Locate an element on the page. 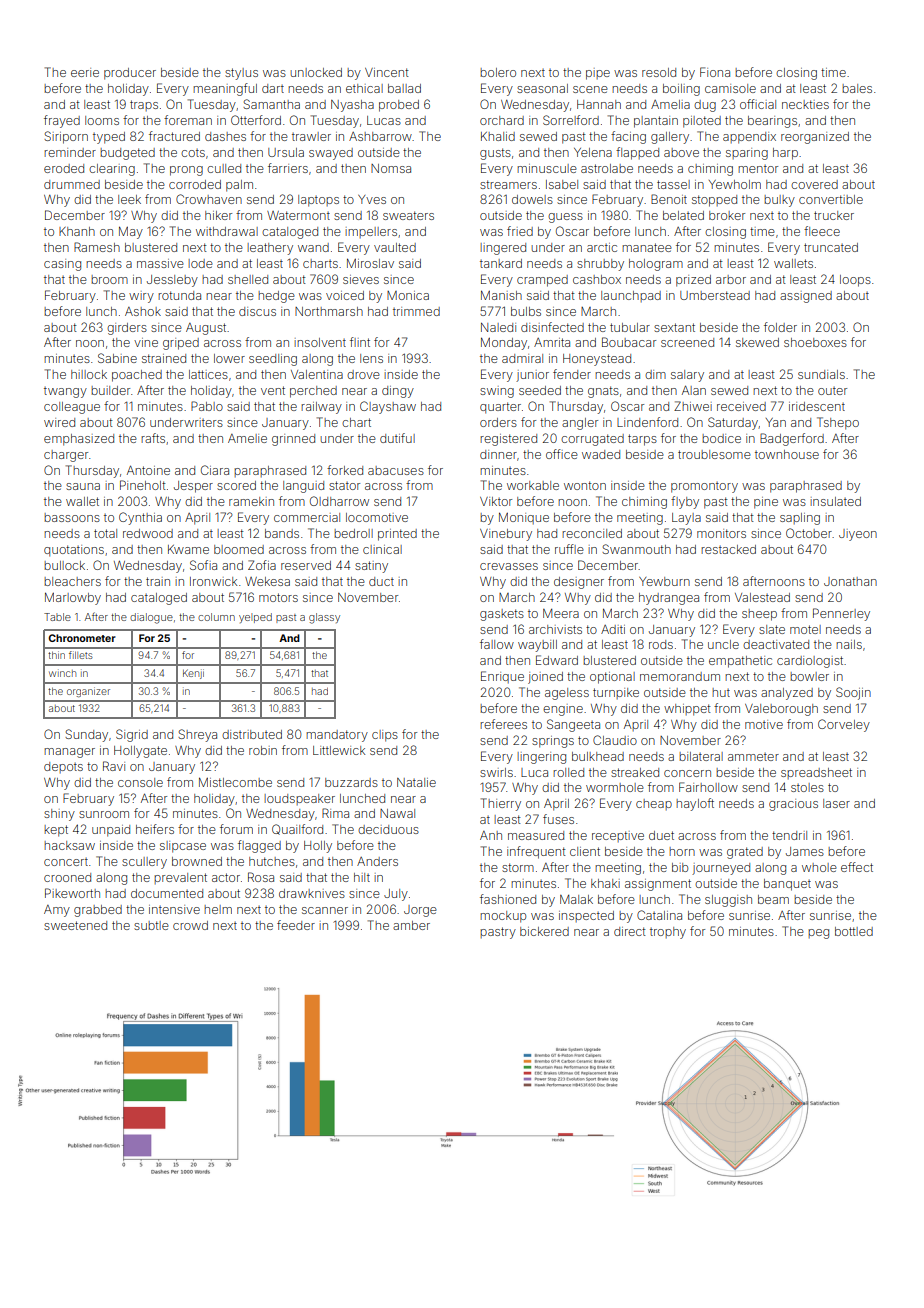 The width and height of the document is (924, 1308). wiry is located at coordinates (141, 297).
